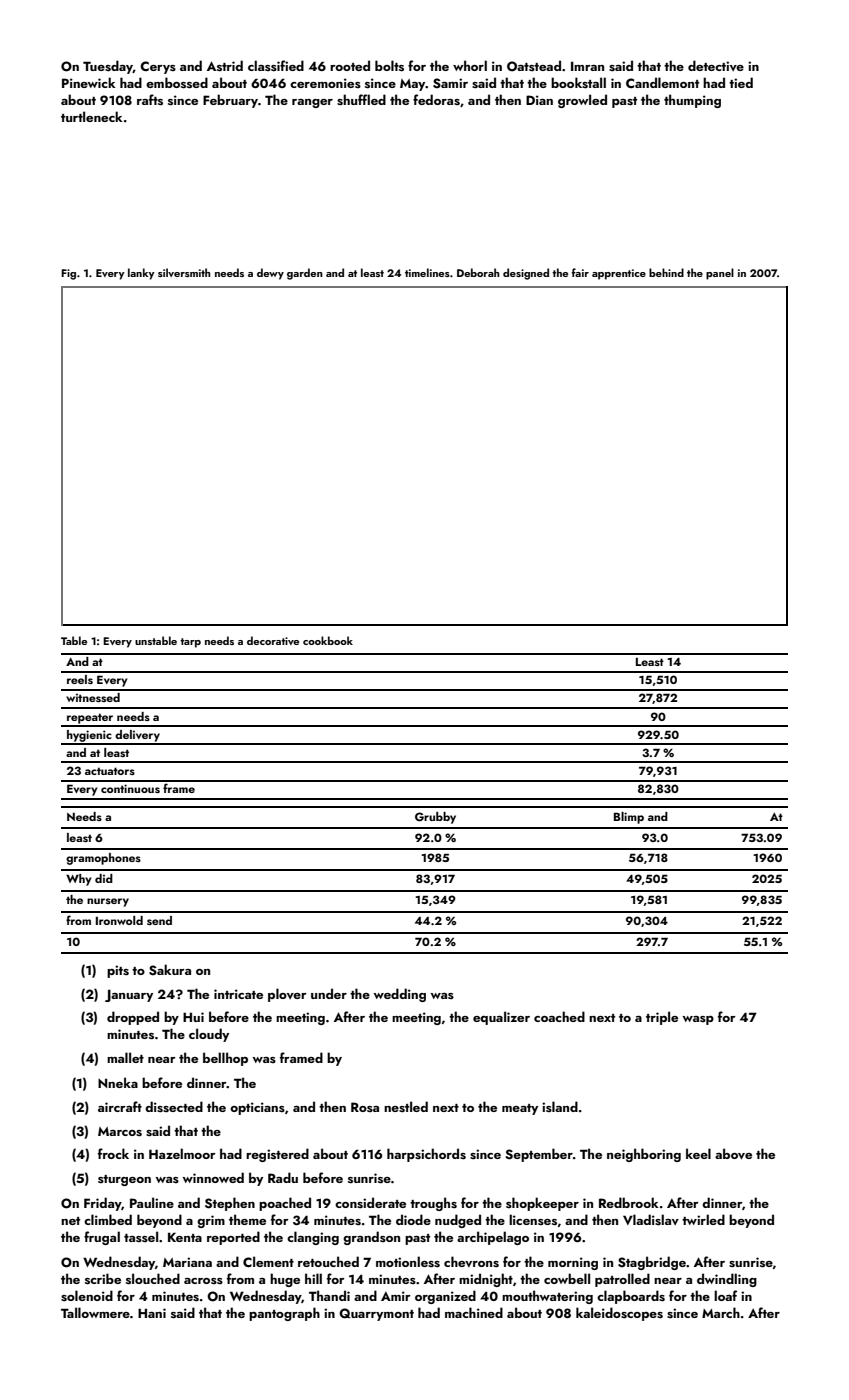 The width and height of the image is (849, 1400). What do you see at coordinates (427, 272) in the image?
I see `timelines` at bounding box center [427, 272].
